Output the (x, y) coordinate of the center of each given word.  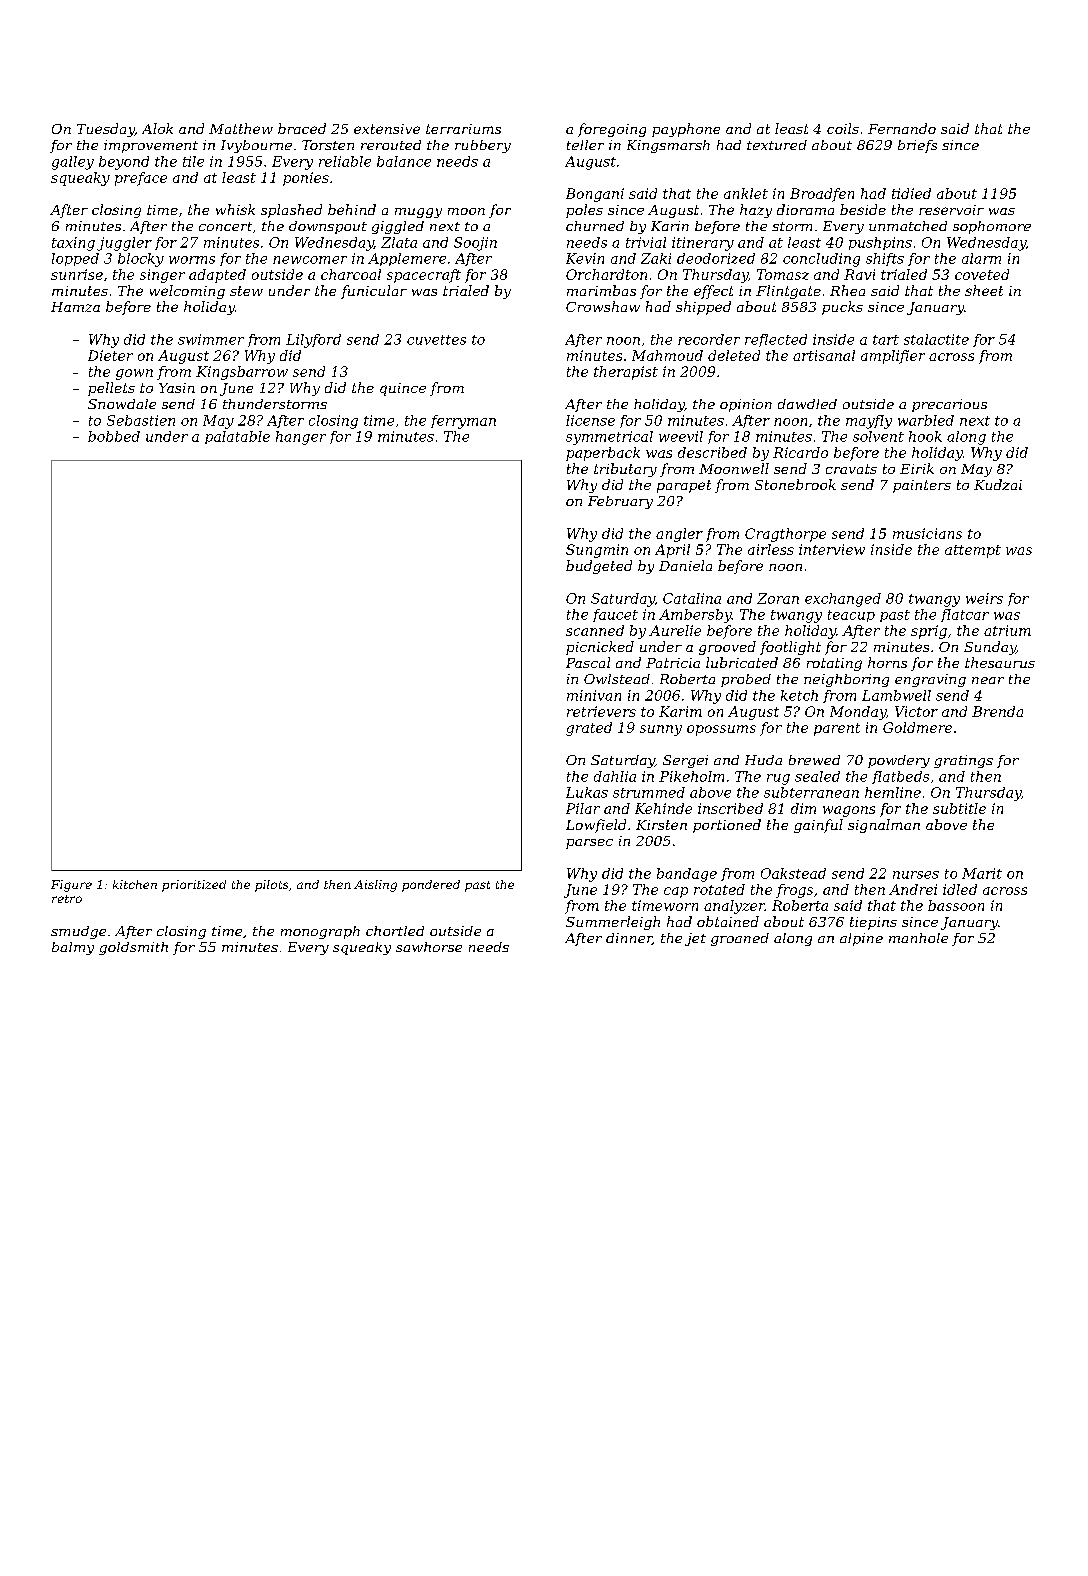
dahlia (615, 776)
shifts (885, 259)
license (590, 420)
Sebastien (141, 420)
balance (404, 161)
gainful (818, 826)
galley (73, 163)
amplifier (893, 357)
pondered (431, 886)
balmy (73, 948)
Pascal (588, 662)
